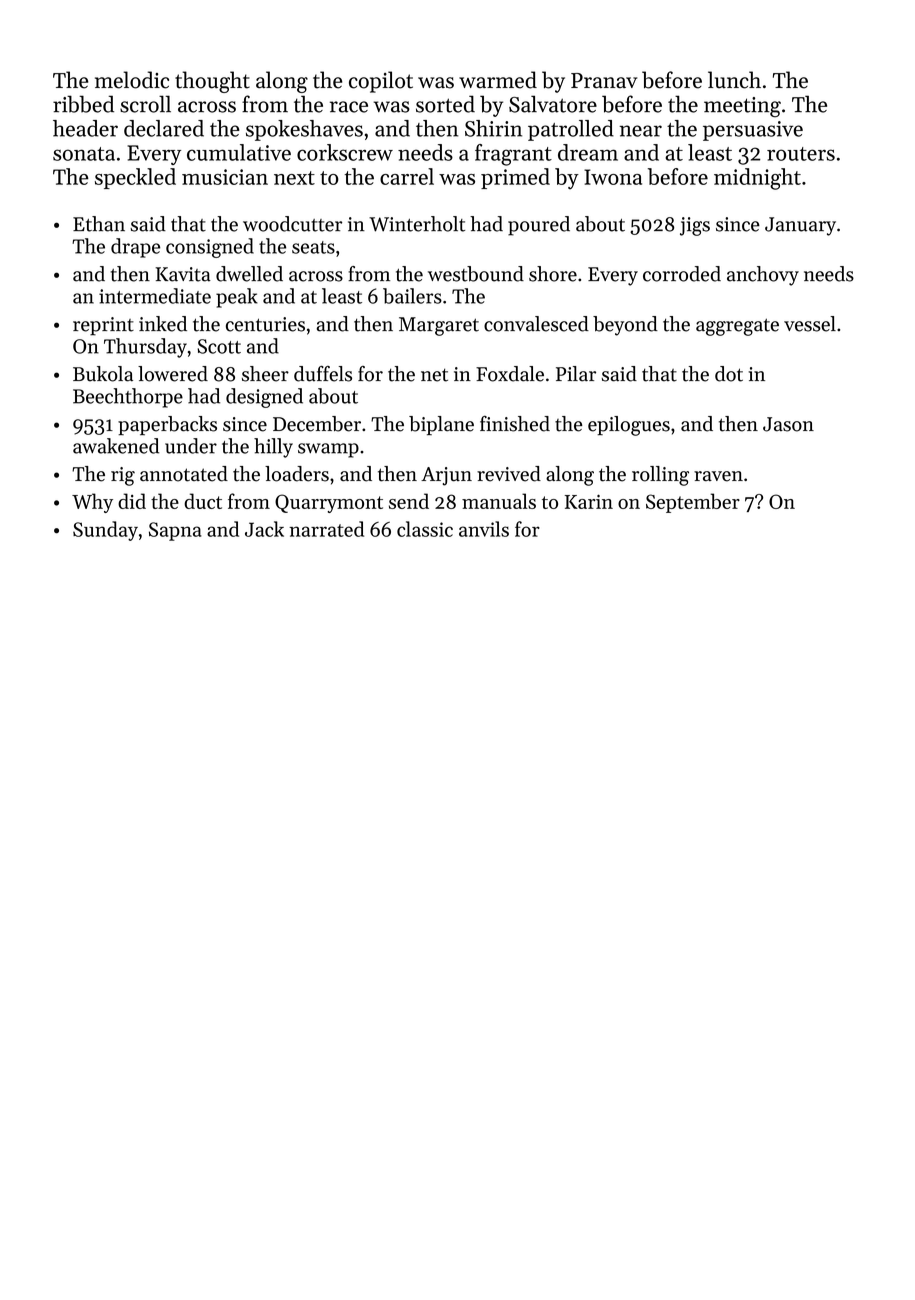 The height and width of the document is (1300, 915). What do you see at coordinates (84, 154) in the document?
I see `sonata` at bounding box center [84, 154].
